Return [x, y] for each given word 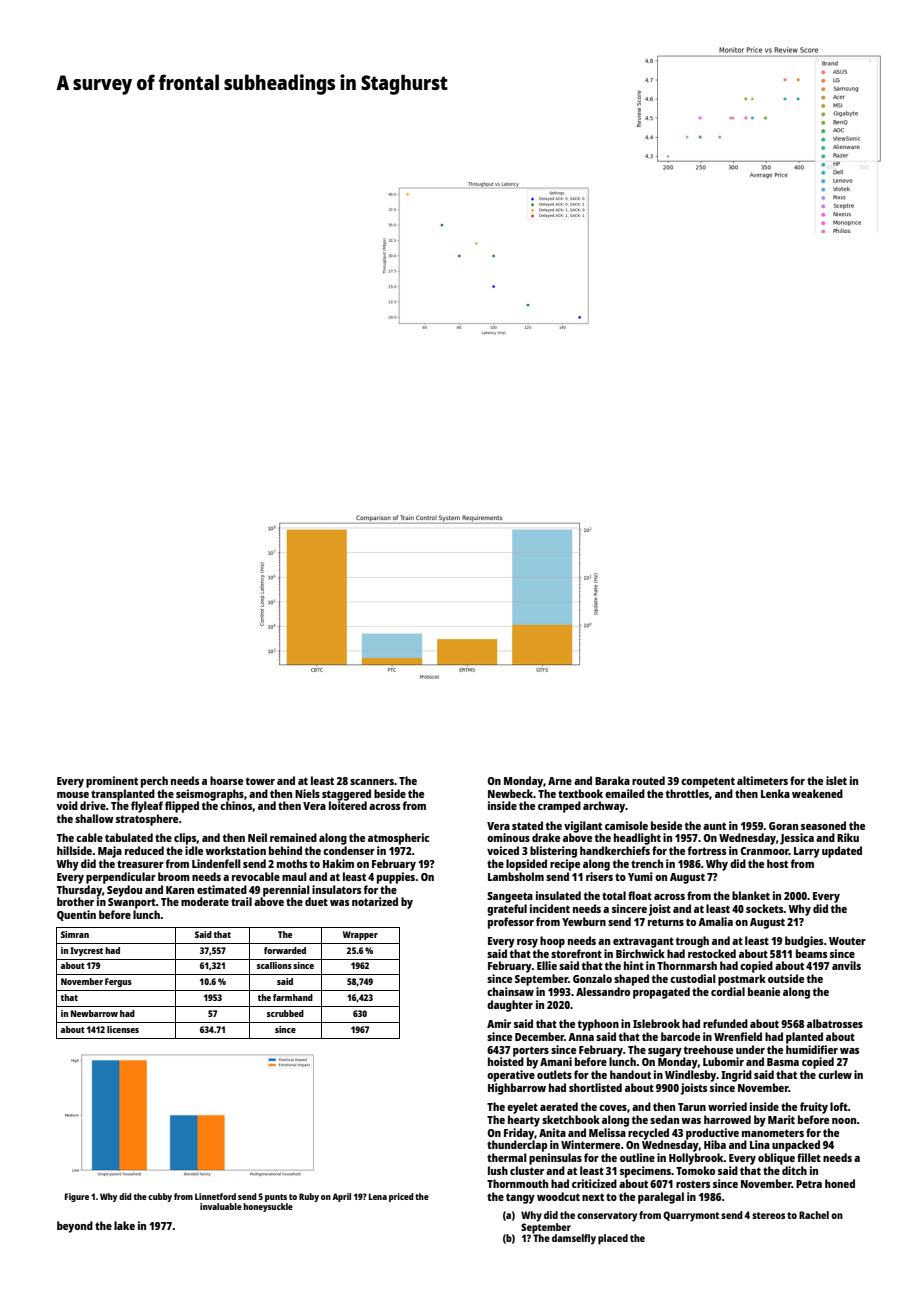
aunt [714, 826]
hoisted [506, 1061]
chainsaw [510, 991]
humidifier [812, 1049]
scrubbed [285, 1013]
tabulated [129, 837]
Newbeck [510, 793]
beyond [75, 1227]
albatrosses [835, 1023]
